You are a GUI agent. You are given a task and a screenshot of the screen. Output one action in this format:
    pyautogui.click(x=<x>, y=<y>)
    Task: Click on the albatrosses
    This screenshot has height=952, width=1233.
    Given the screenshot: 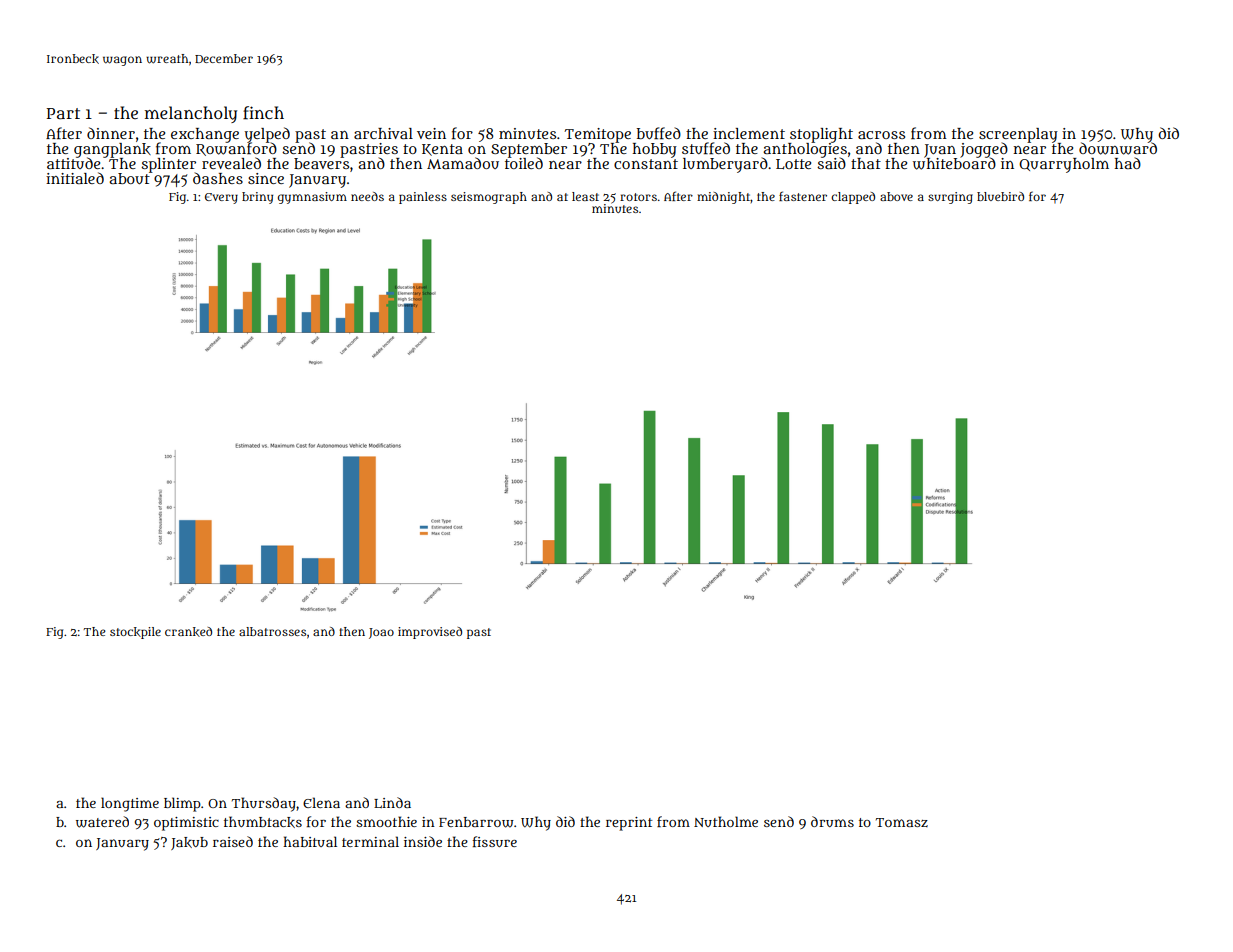 What is the action you would take?
    pyautogui.click(x=272, y=631)
